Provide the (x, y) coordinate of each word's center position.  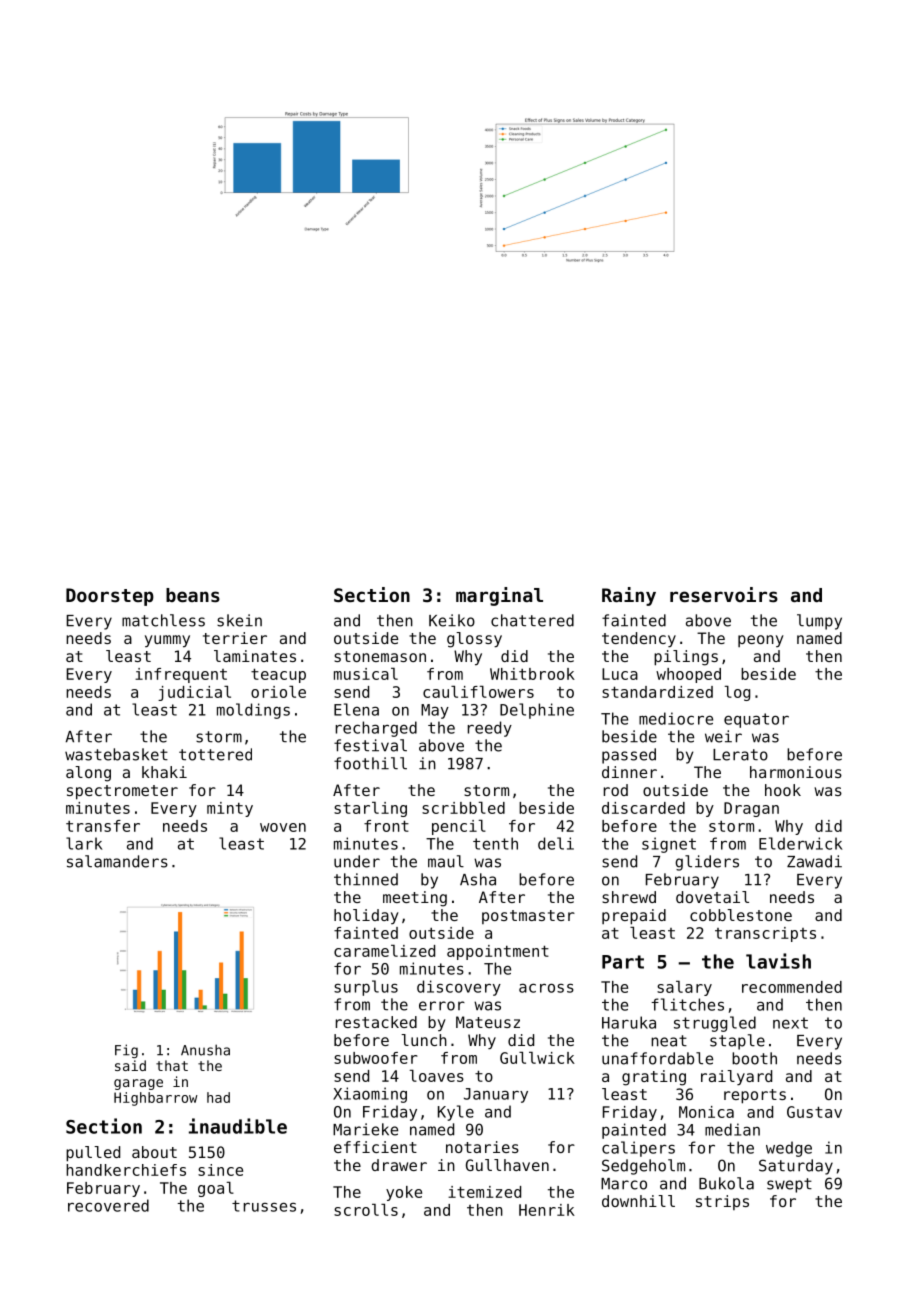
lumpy (819, 622)
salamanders (117, 861)
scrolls (366, 1210)
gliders (707, 863)
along (88, 774)
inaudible (238, 1126)
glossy (474, 640)
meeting (415, 899)
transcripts (765, 934)
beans (193, 595)
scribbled (463, 808)
